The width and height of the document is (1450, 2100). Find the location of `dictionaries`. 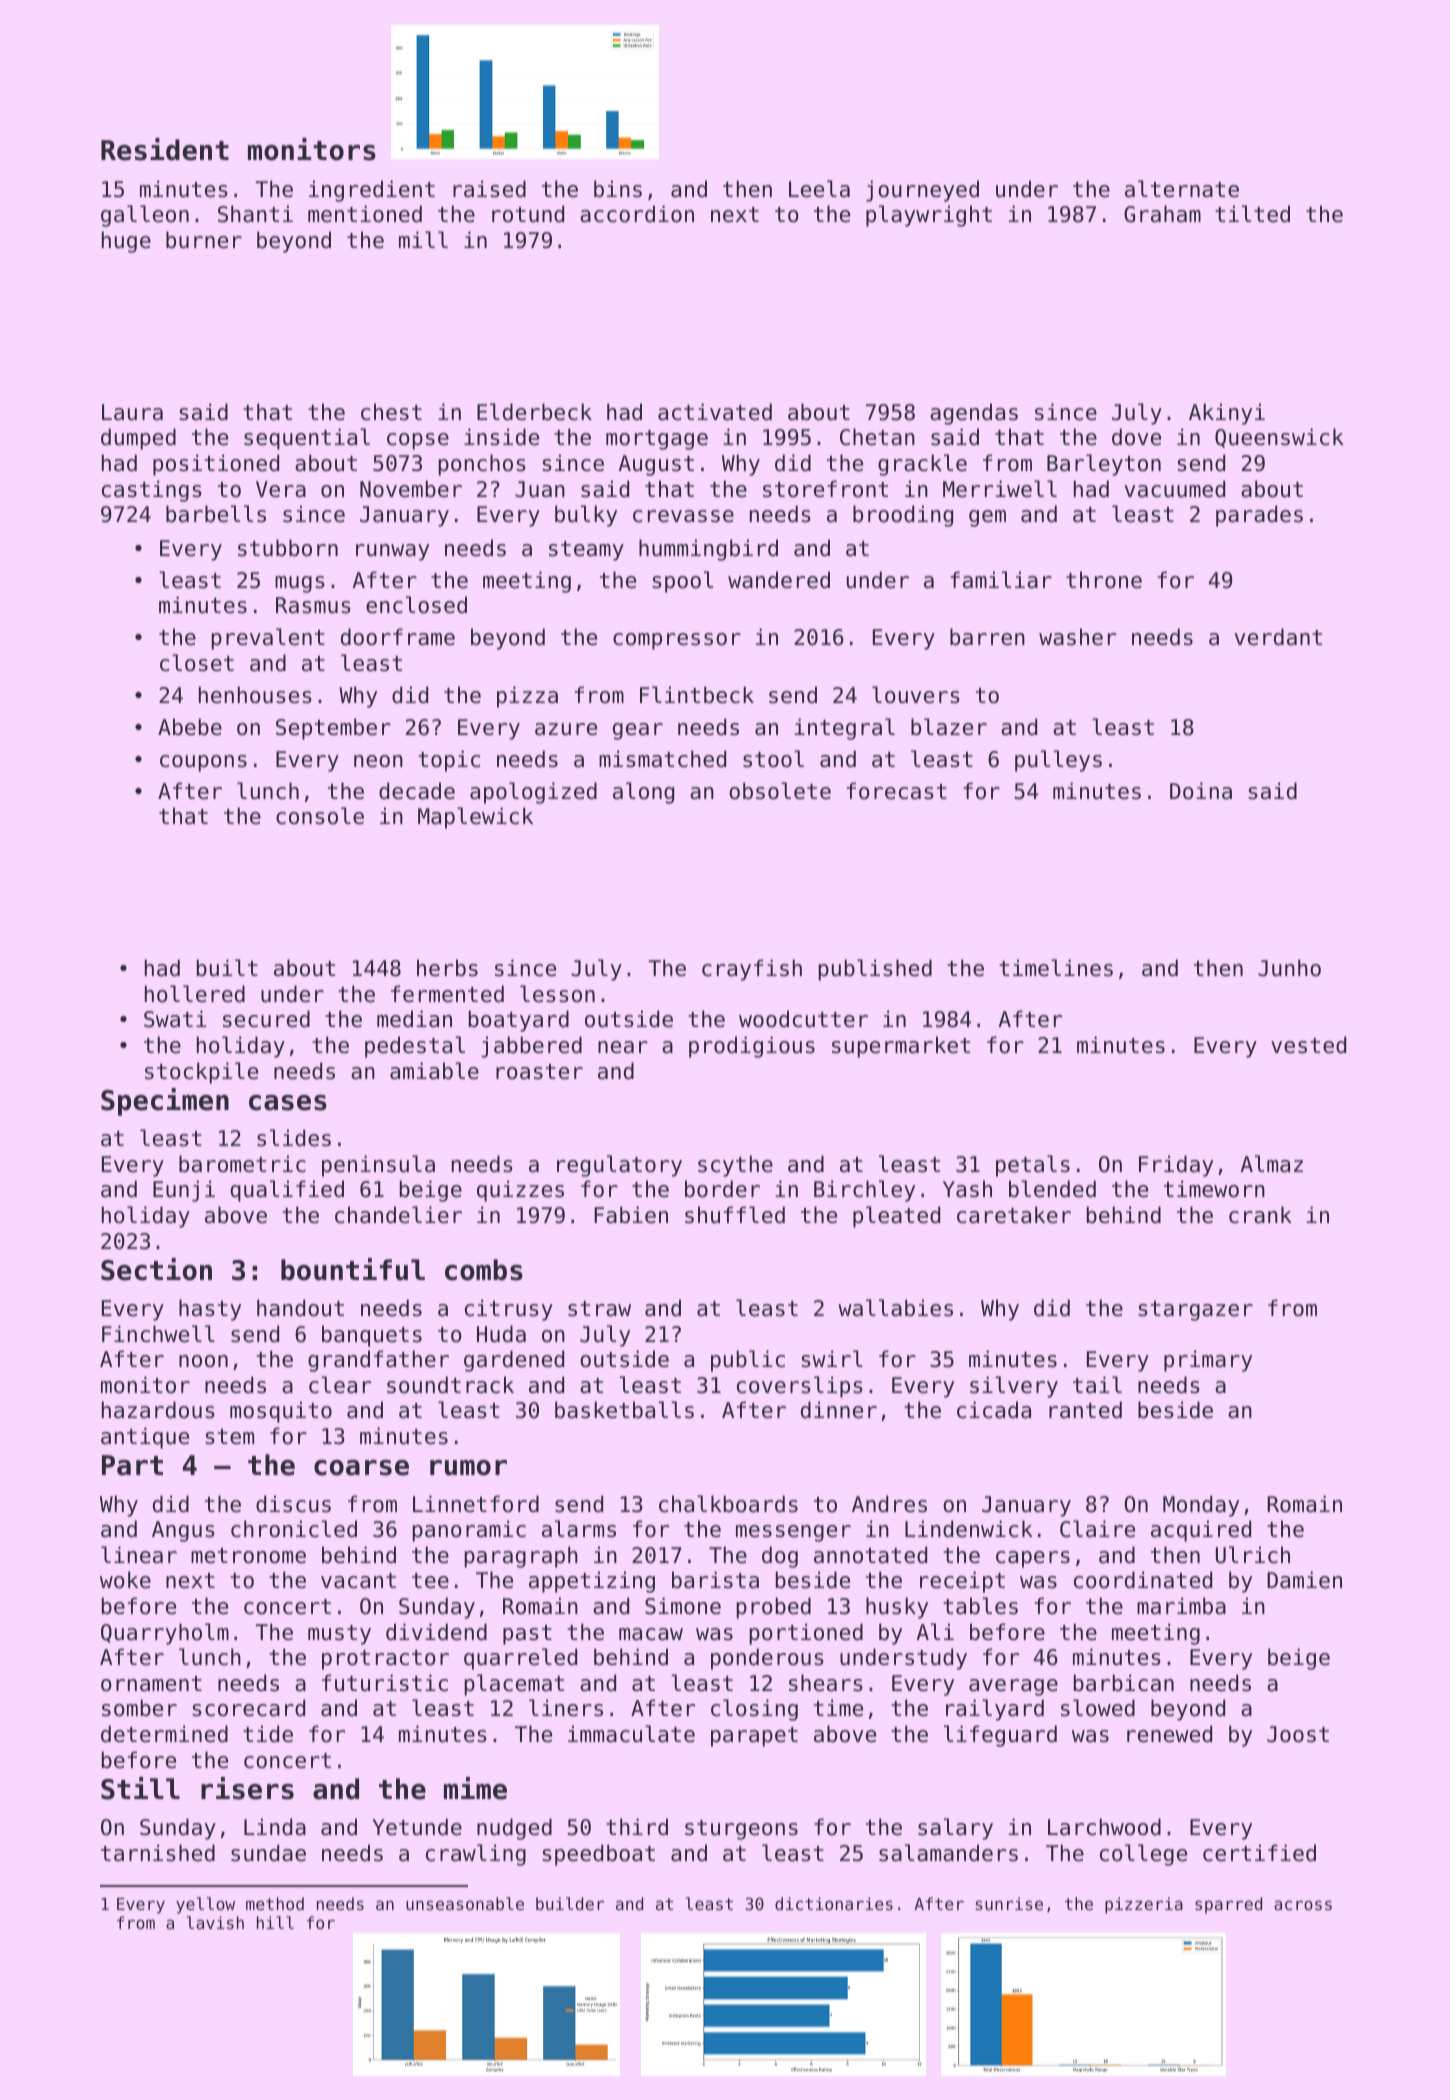

dictionaries is located at coordinates (834, 1903).
